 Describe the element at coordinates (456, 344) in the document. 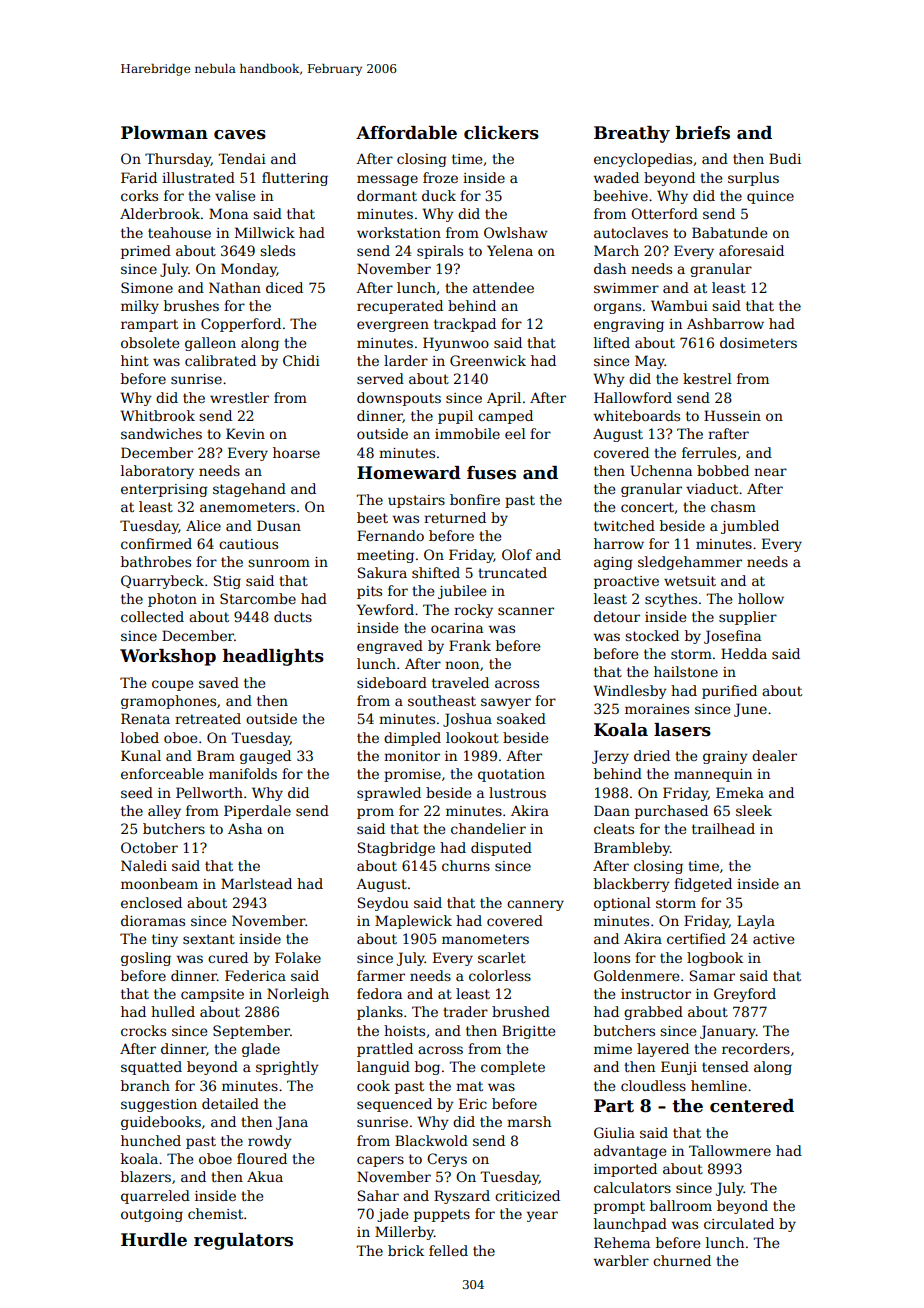

I see `Hyunwoo` at that location.
